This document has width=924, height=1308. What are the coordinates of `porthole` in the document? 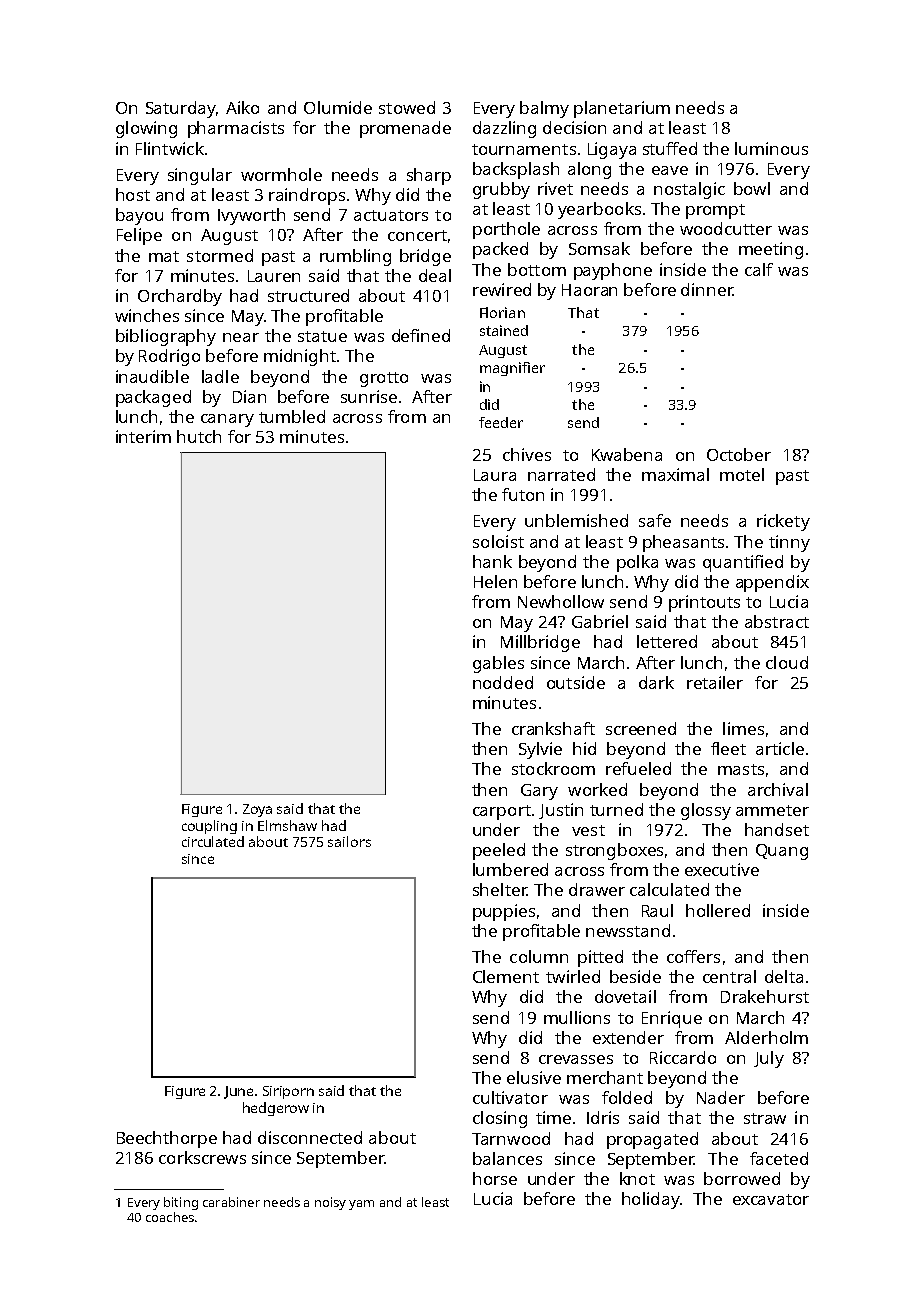 It's located at (506, 230).
